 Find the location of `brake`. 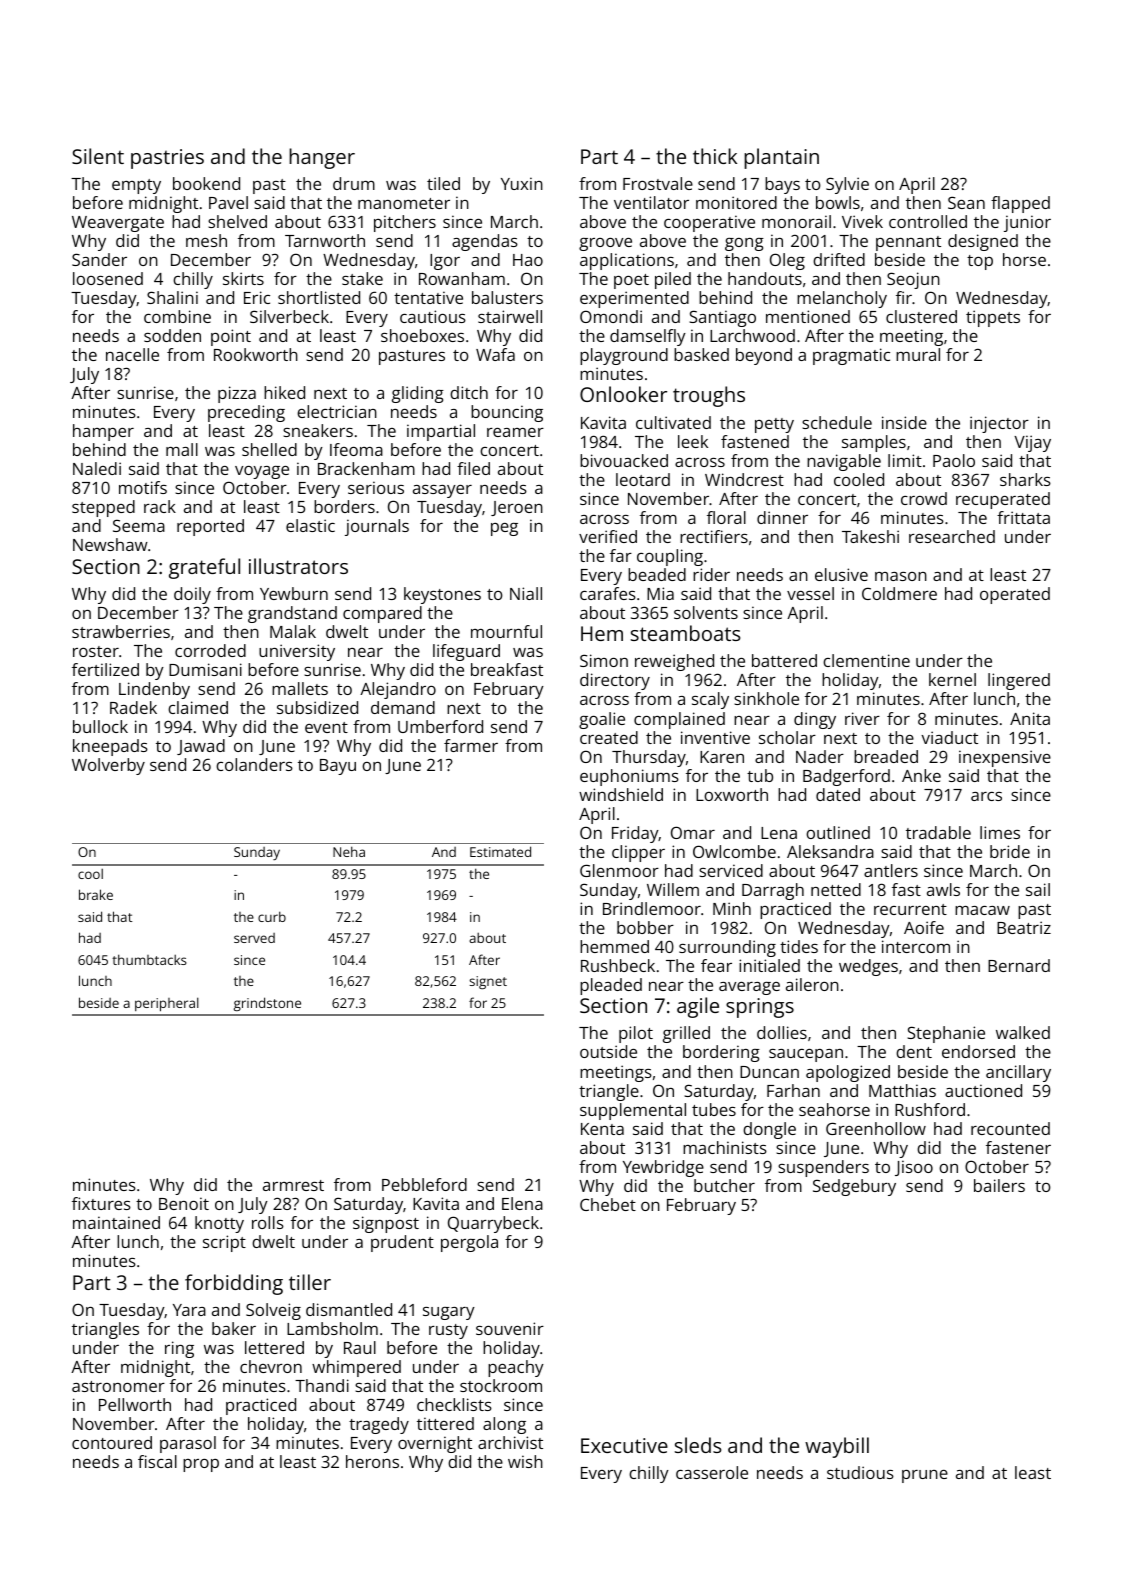

brake is located at coordinates (96, 894).
